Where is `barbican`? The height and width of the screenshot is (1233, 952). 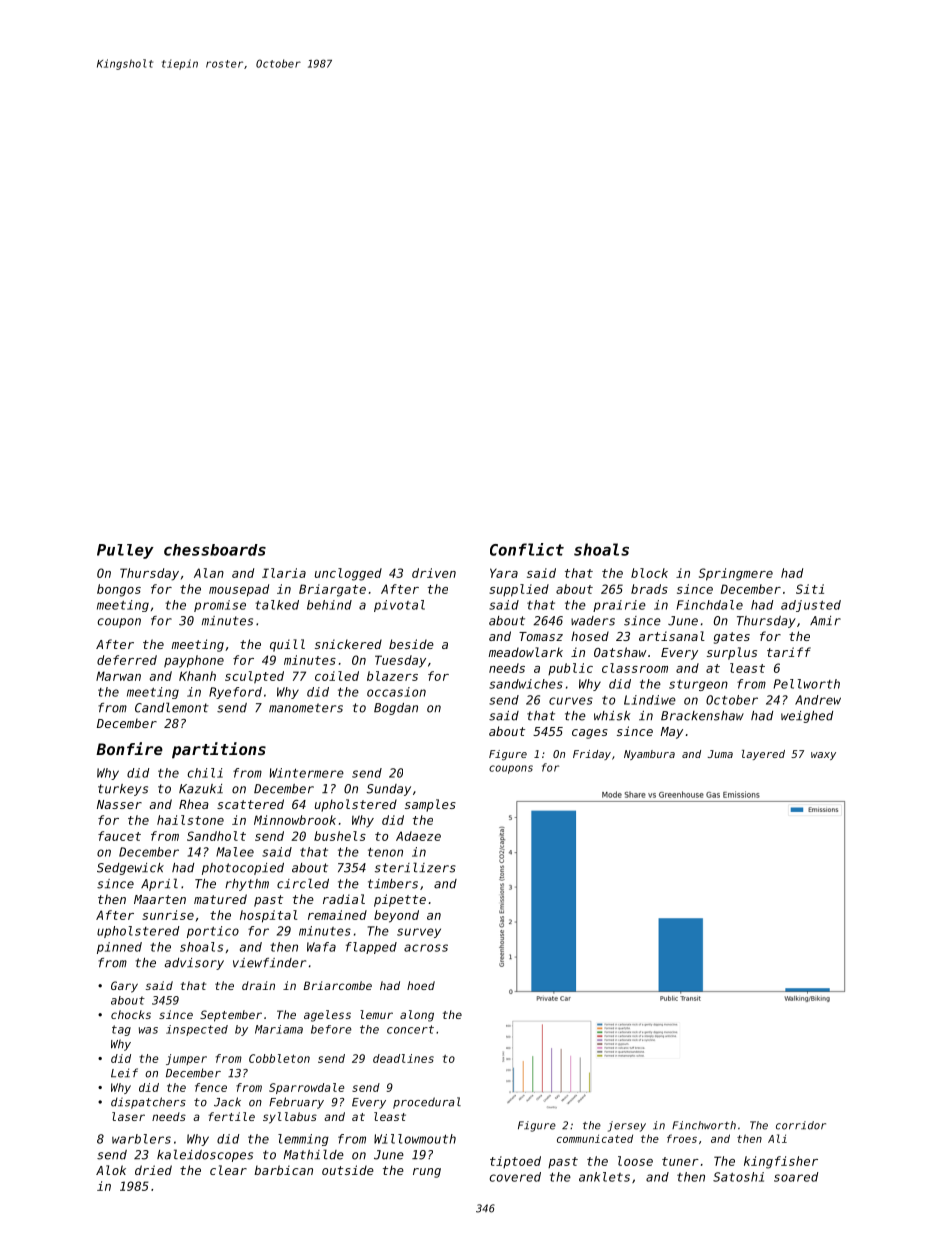 barbican is located at coordinates (283, 1170).
